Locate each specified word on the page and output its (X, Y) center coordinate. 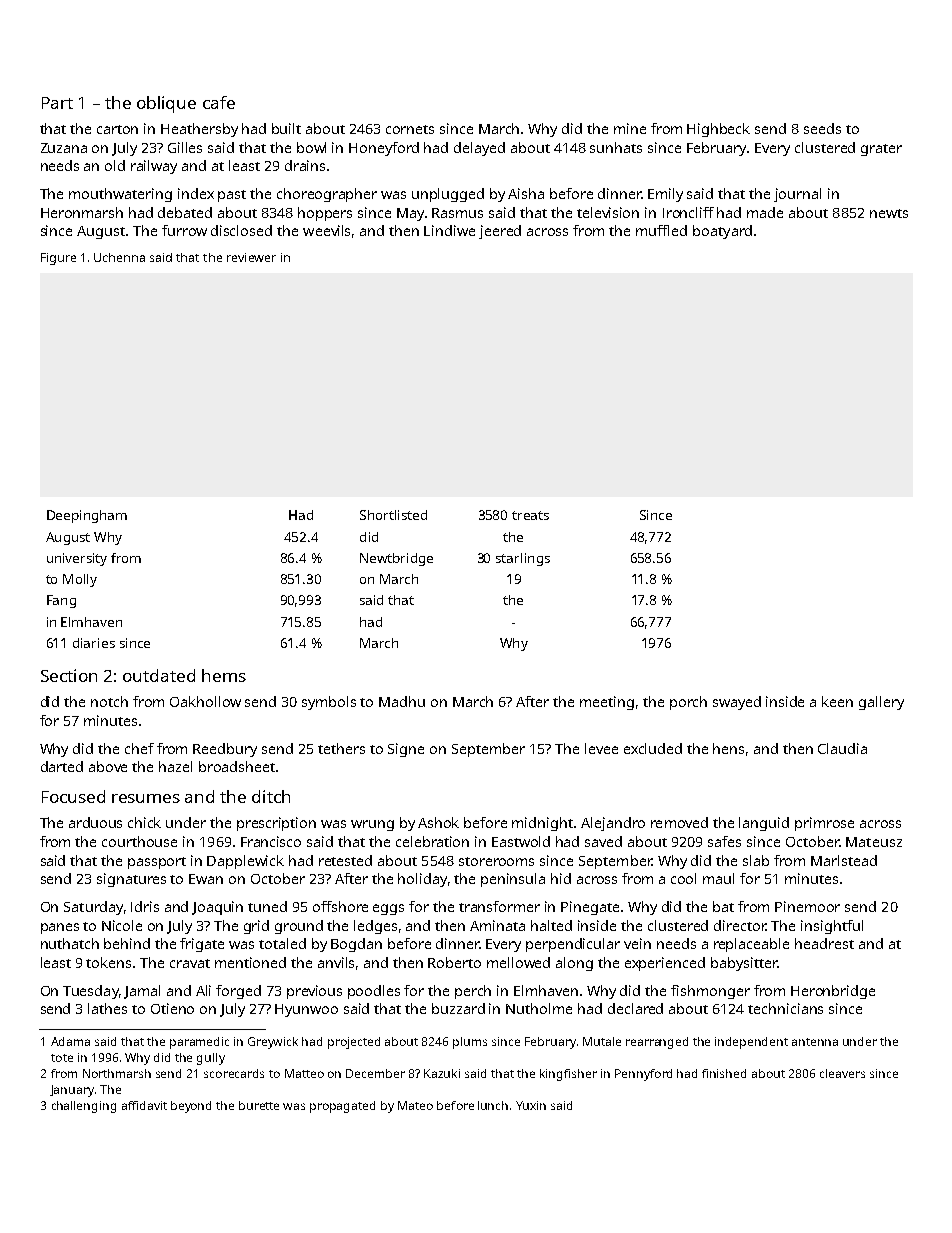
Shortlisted (393, 515)
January (72, 1091)
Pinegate (590, 908)
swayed (737, 703)
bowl (311, 147)
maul (718, 878)
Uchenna (119, 257)
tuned (267, 906)
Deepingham (87, 516)
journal (797, 195)
